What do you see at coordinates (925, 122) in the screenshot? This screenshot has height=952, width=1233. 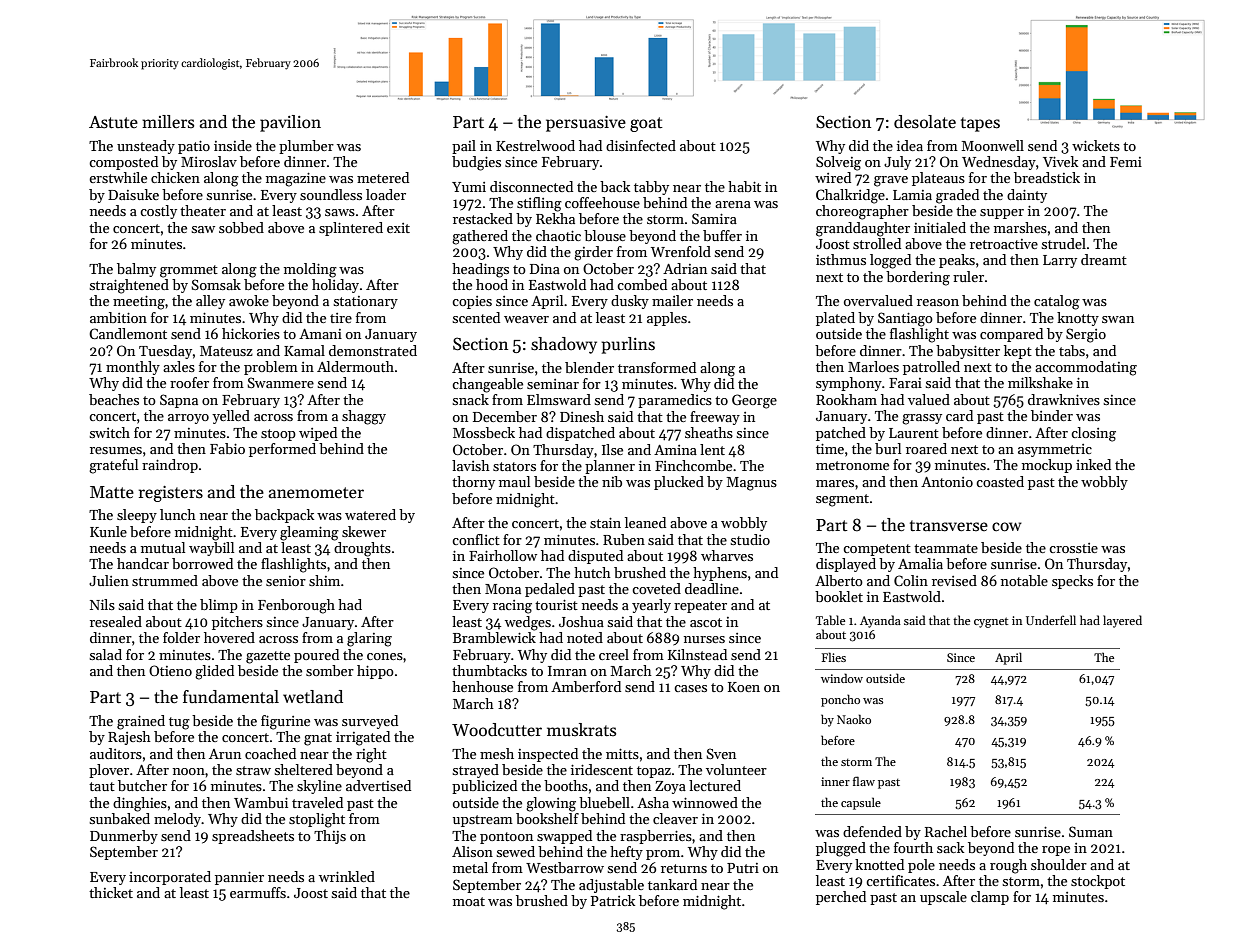 I see `desolate` at bounding box center [925, 122].
